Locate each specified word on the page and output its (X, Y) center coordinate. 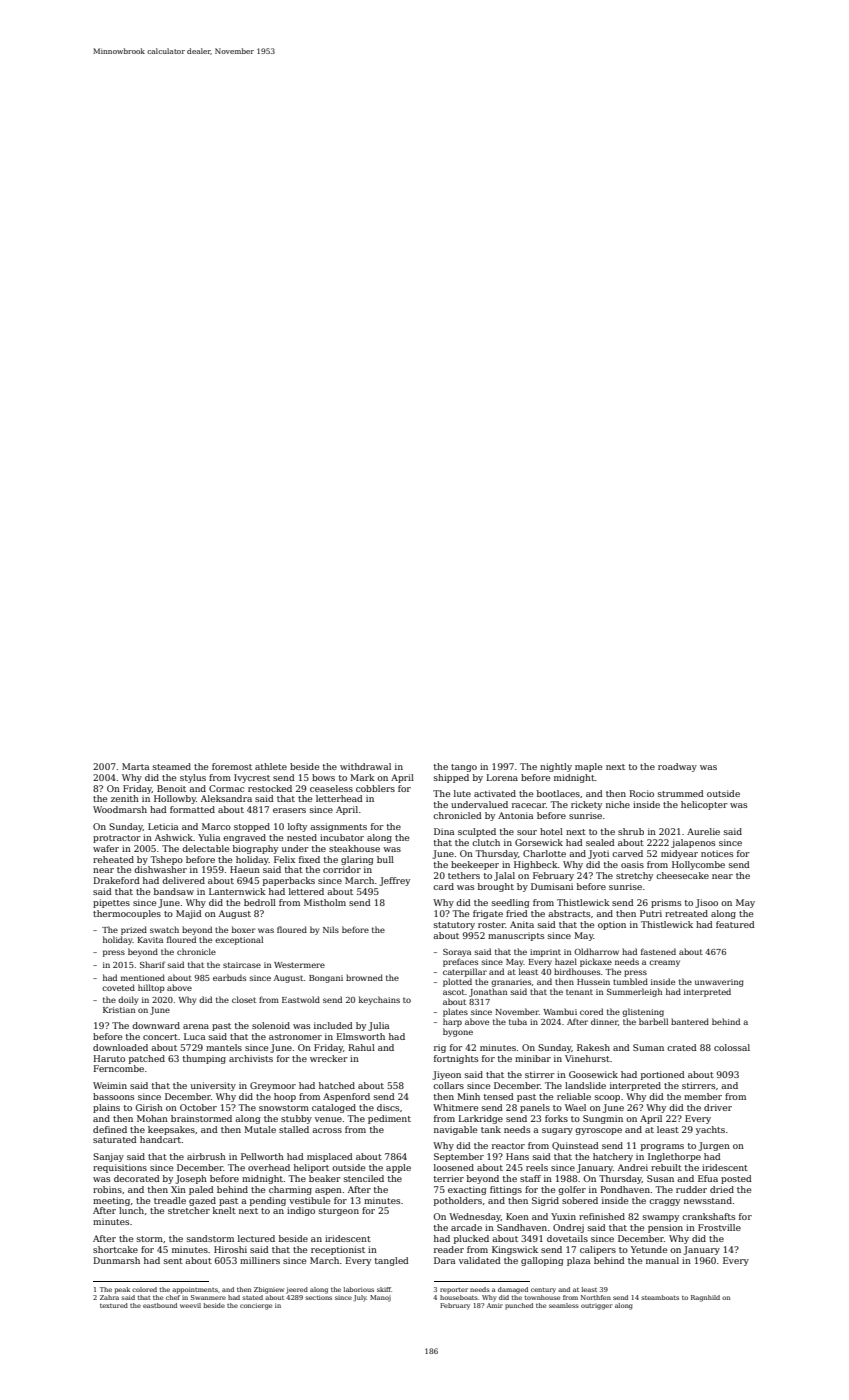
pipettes (111, 903)
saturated (115, 1139)
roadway (677, 767)
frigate (488, 914)
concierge (256, 1306)
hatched (337, 1085)
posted (736, 1179)
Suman (648, 1047)
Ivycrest (252, 778)
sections (318, 1297)
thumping (204, 1059)
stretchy (634, 876)
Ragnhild (705, 1298)
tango (464, 768)
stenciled (364, 1178)
